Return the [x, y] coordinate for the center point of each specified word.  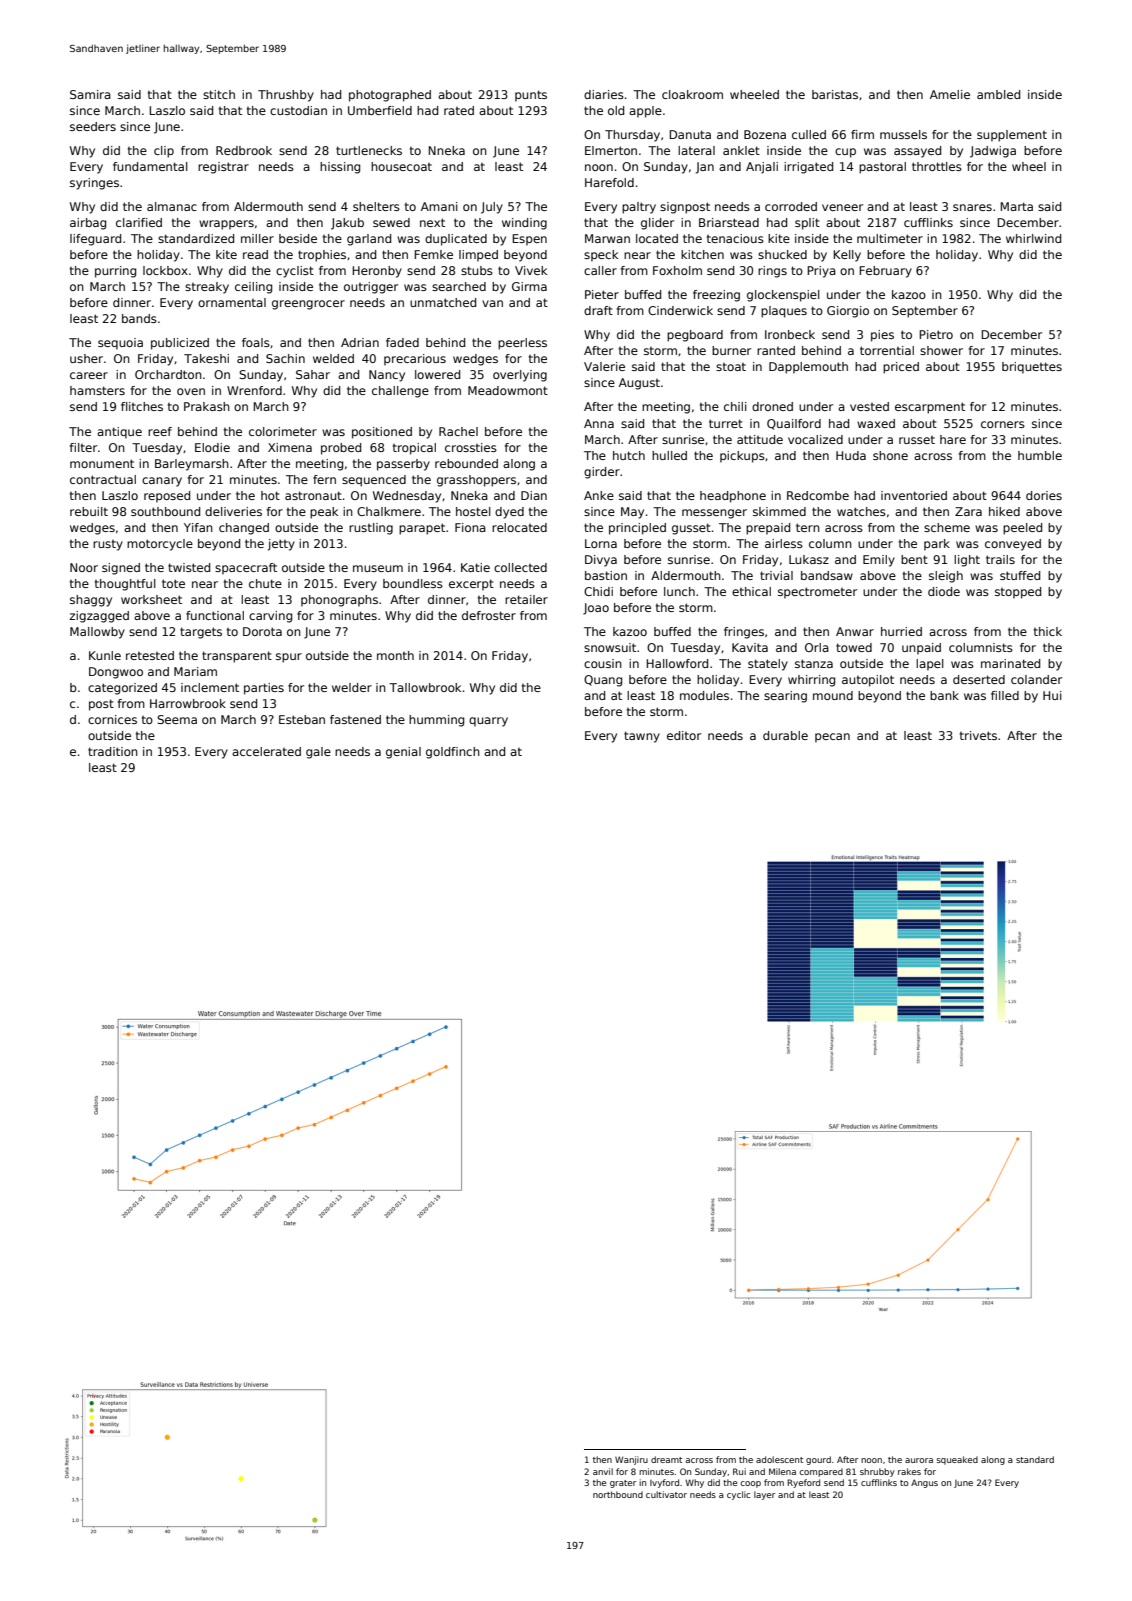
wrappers [226, 225]
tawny [642, 737]
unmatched [443, 302]
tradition [113, 751]
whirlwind [1033, 238]
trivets [978, 735]
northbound [618, 1494]
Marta [1016, 206]
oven [191, 391]
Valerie [604, 366]
